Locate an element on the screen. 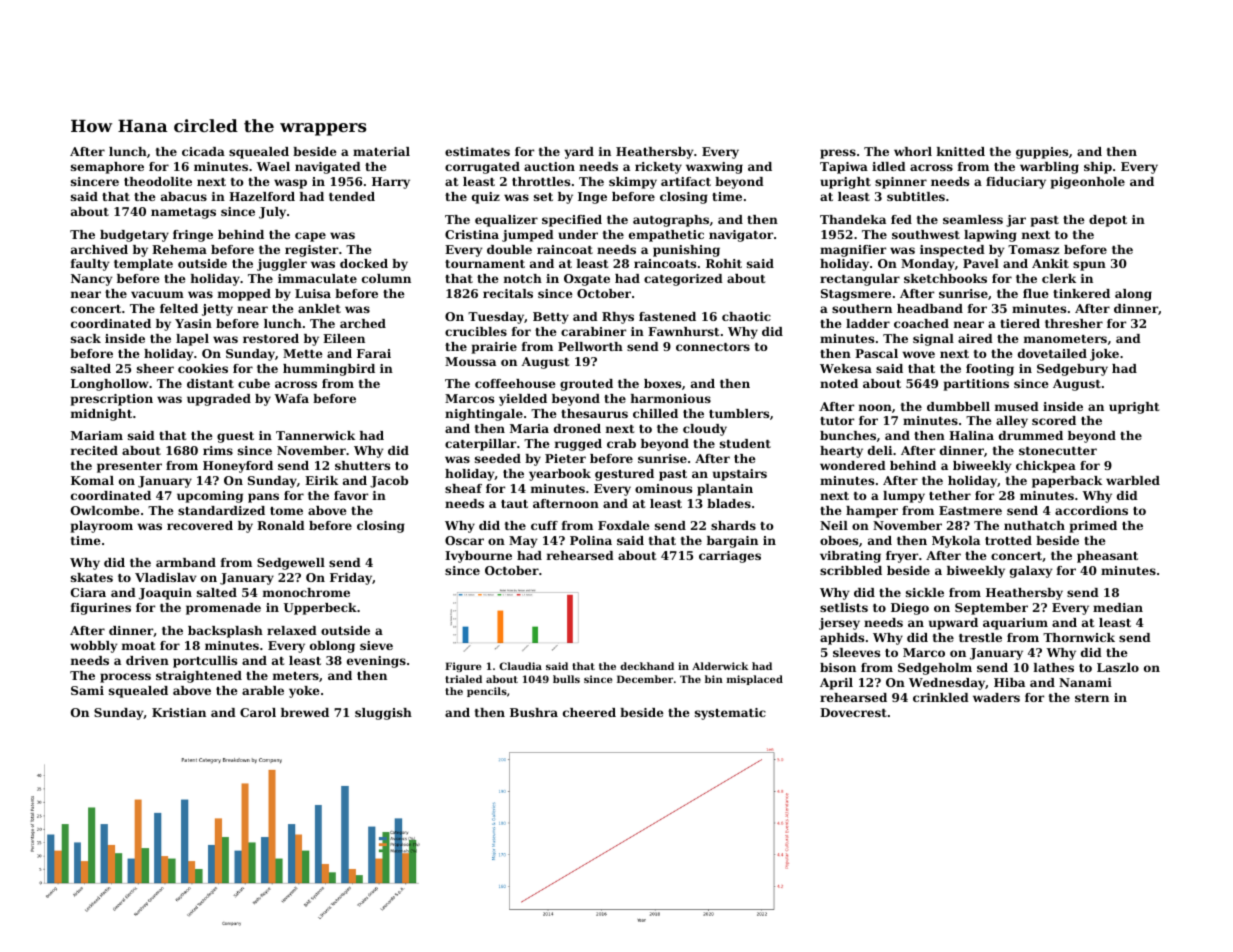 The height and width of the screenshot is (952, 1233). yard is located at coordinates (579, 153).
